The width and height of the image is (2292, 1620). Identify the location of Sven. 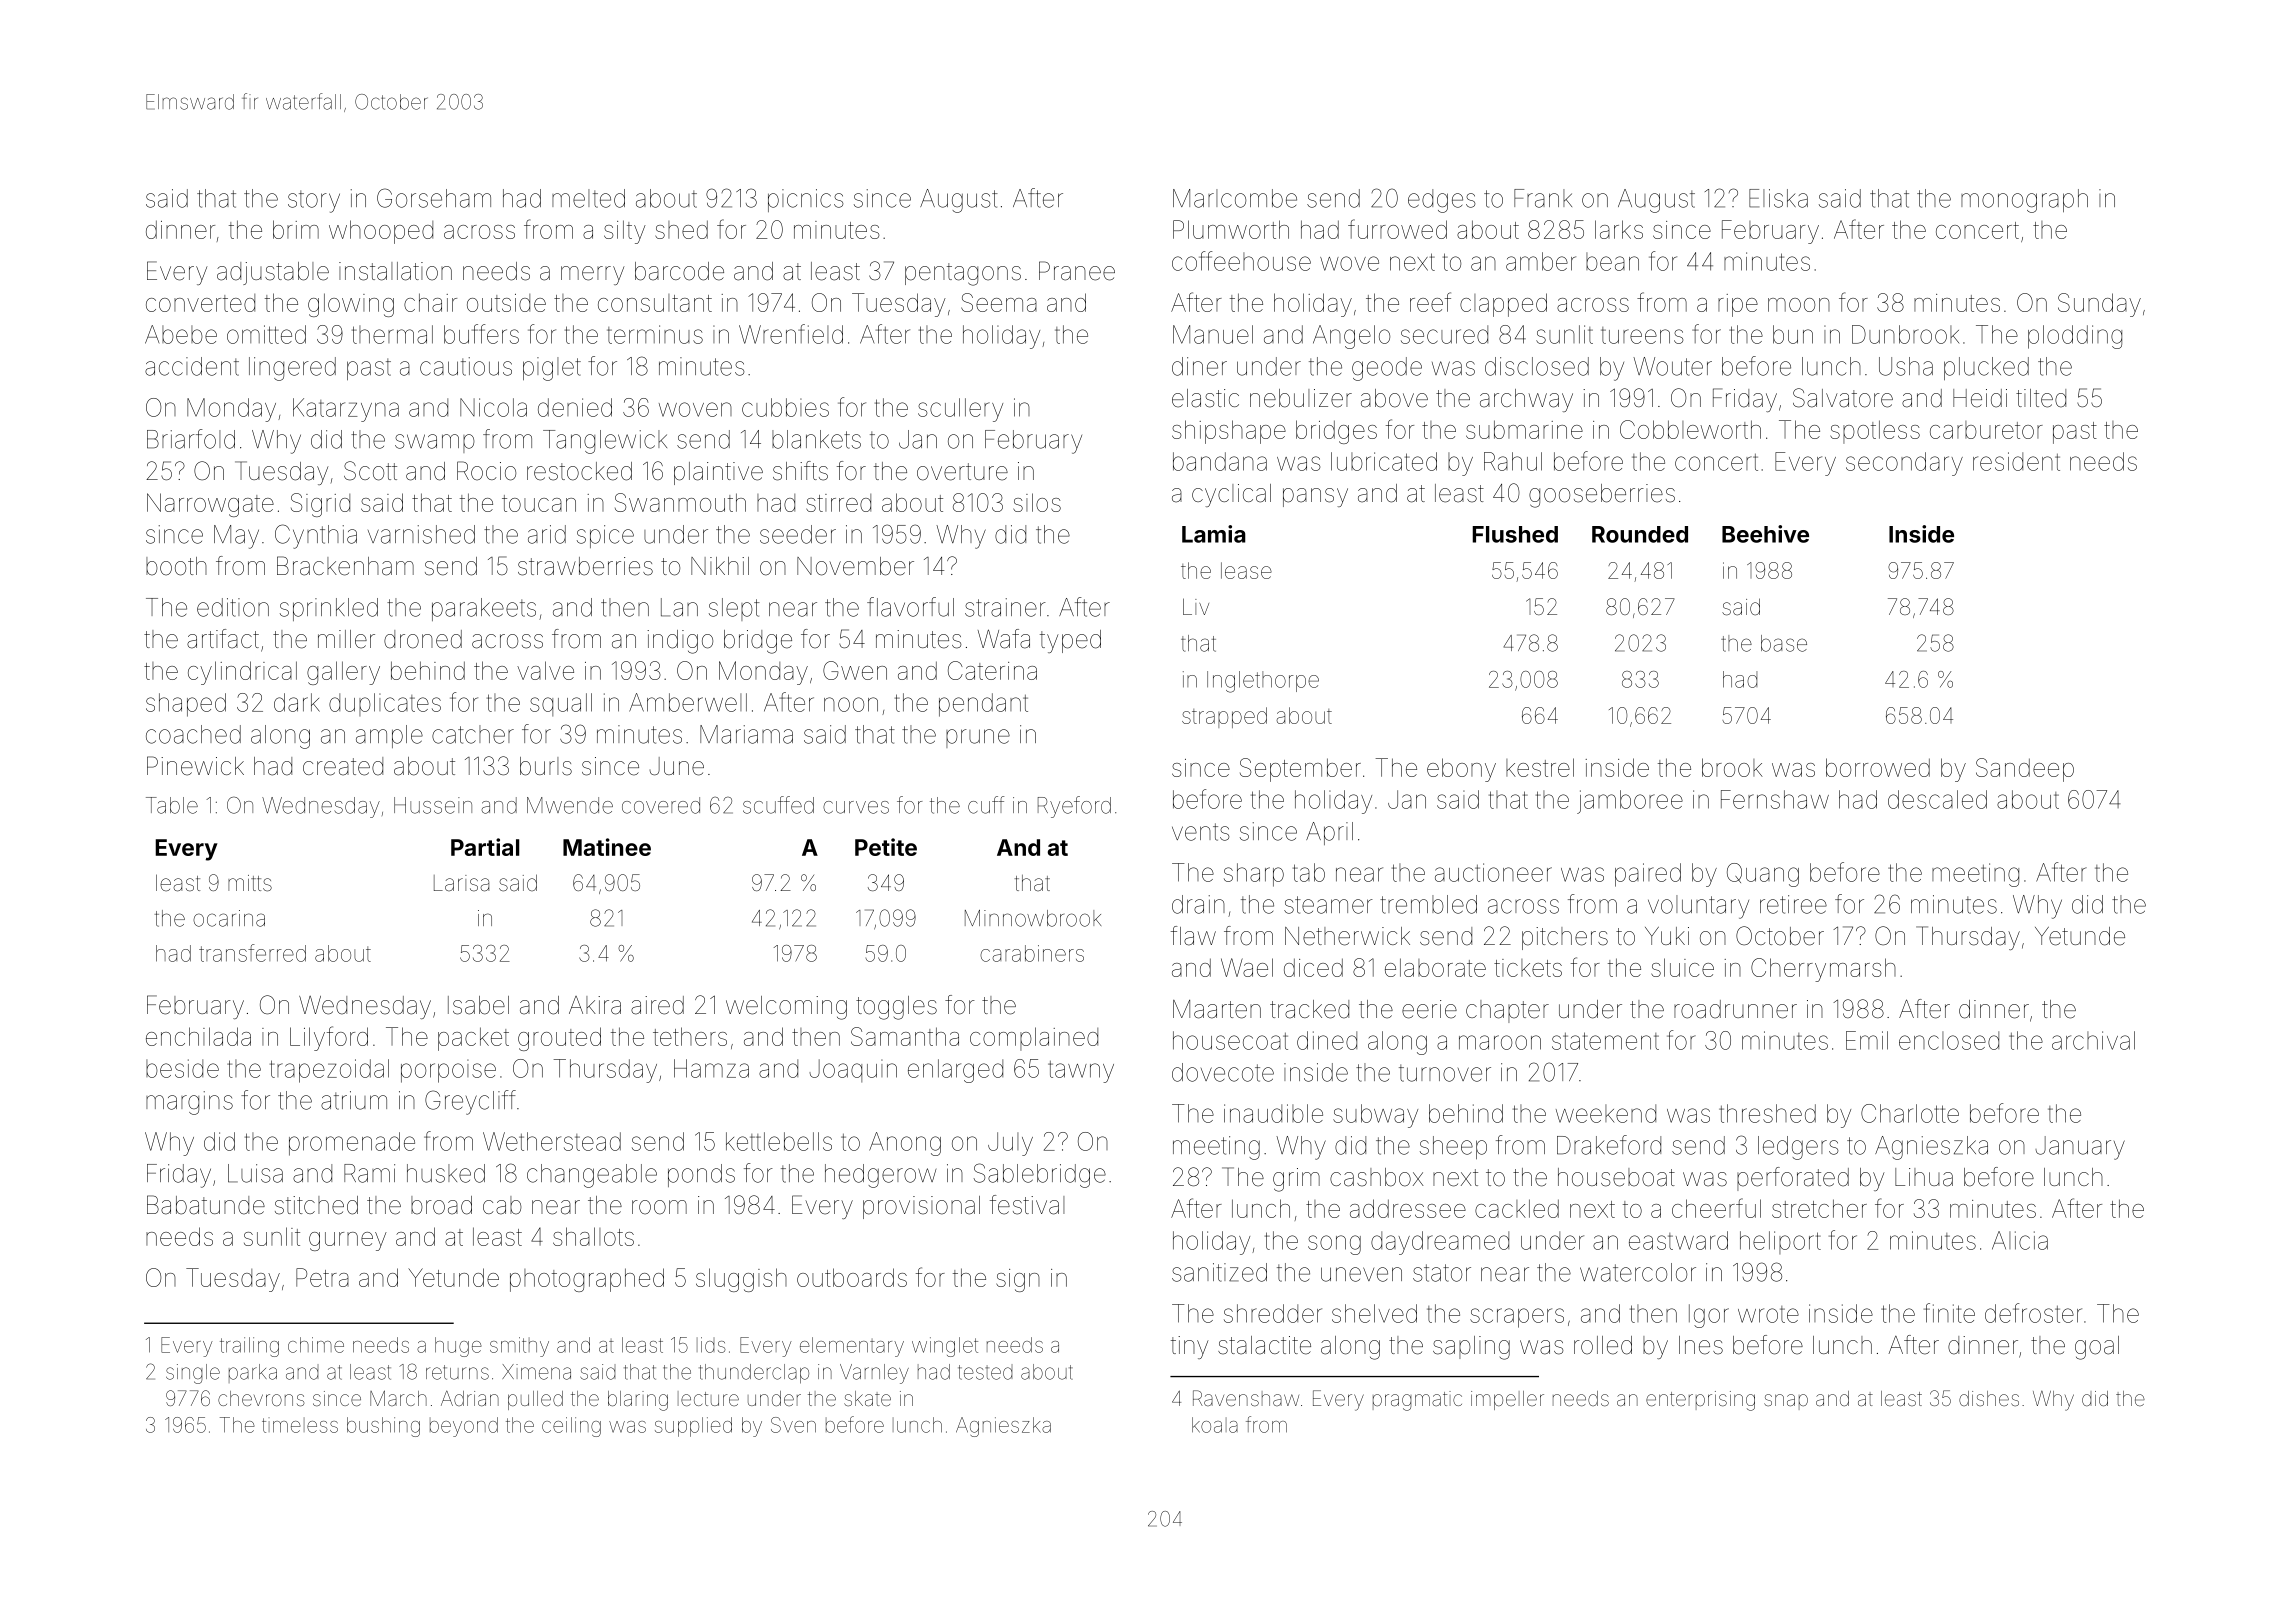
(793, 1425).
